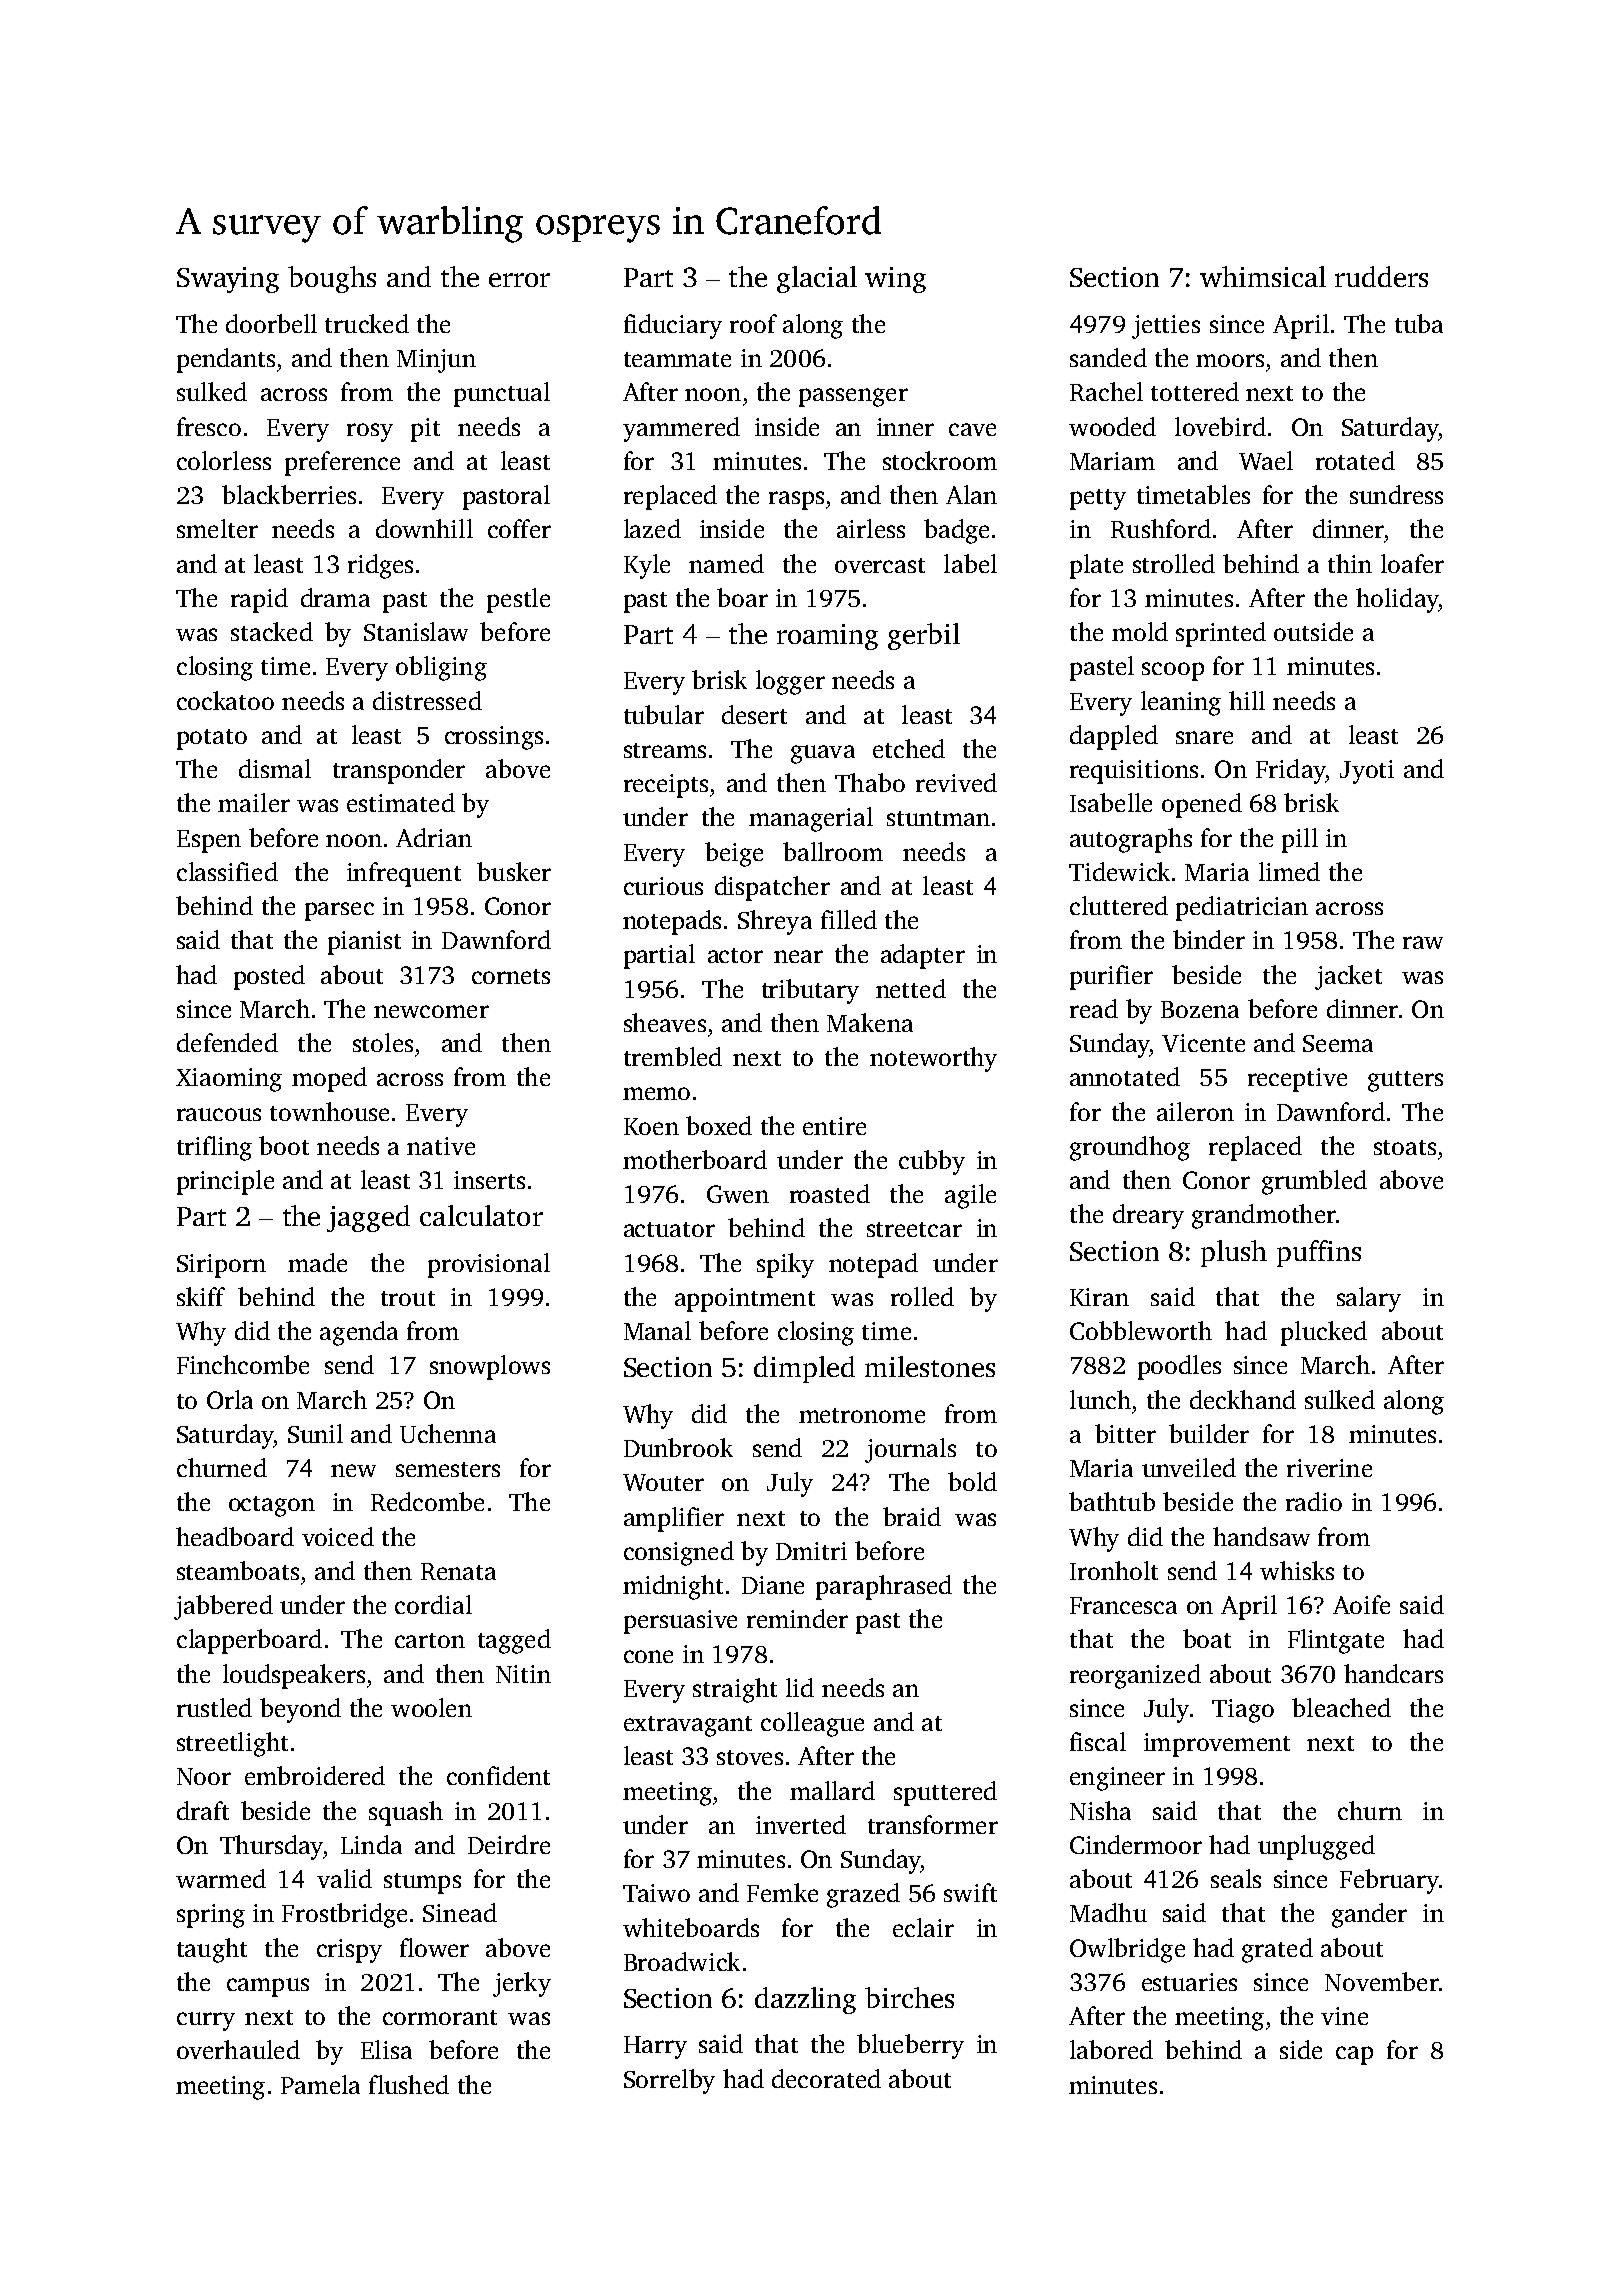  I want to click on pit, so click(425, 430).
